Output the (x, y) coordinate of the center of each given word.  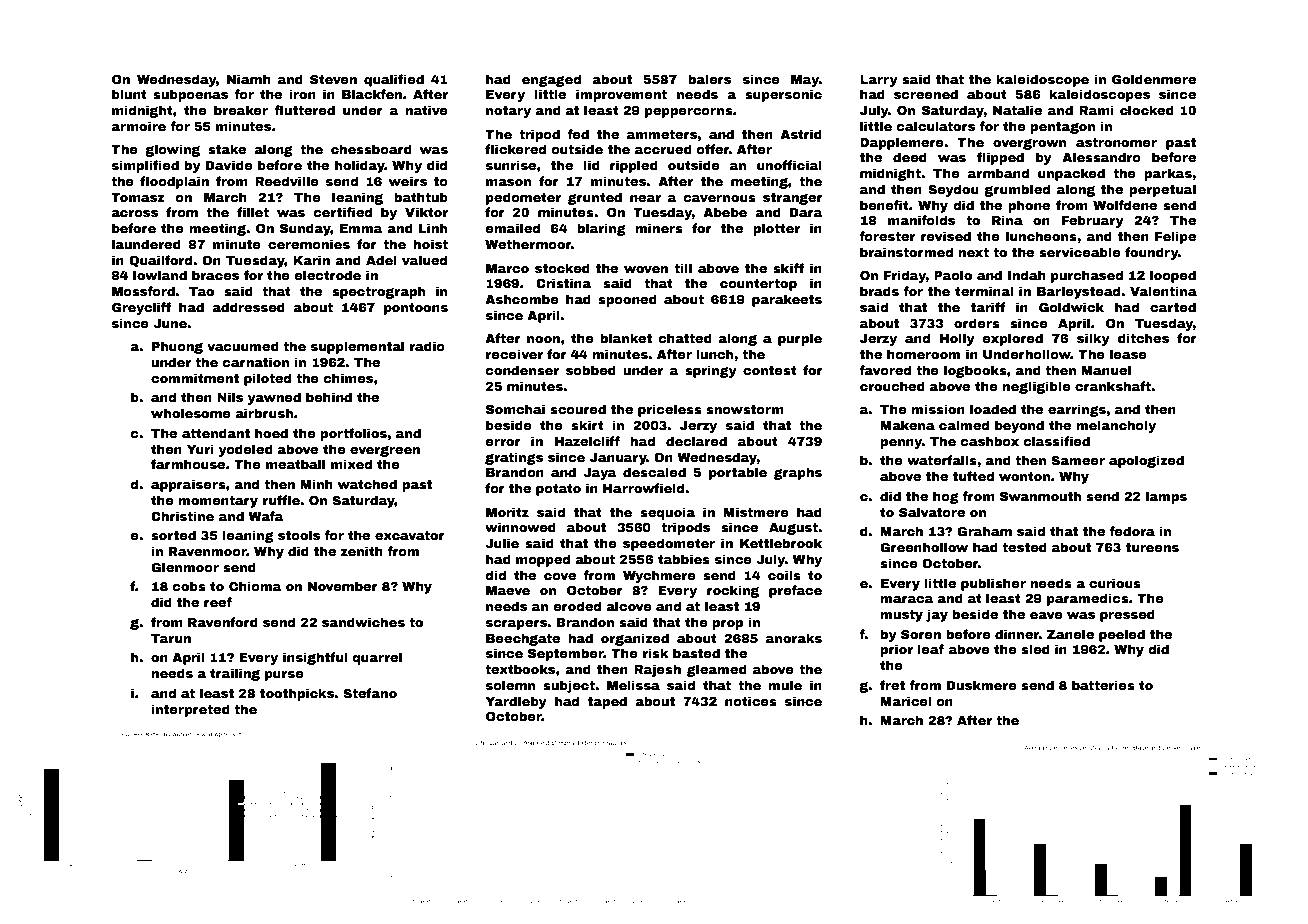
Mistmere (756, 512)
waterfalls (942, 460)
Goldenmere (1154, 79)
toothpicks (297, 694)
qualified (394, 80)
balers (709, 79)
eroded (577, 606)
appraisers (188, 485)
